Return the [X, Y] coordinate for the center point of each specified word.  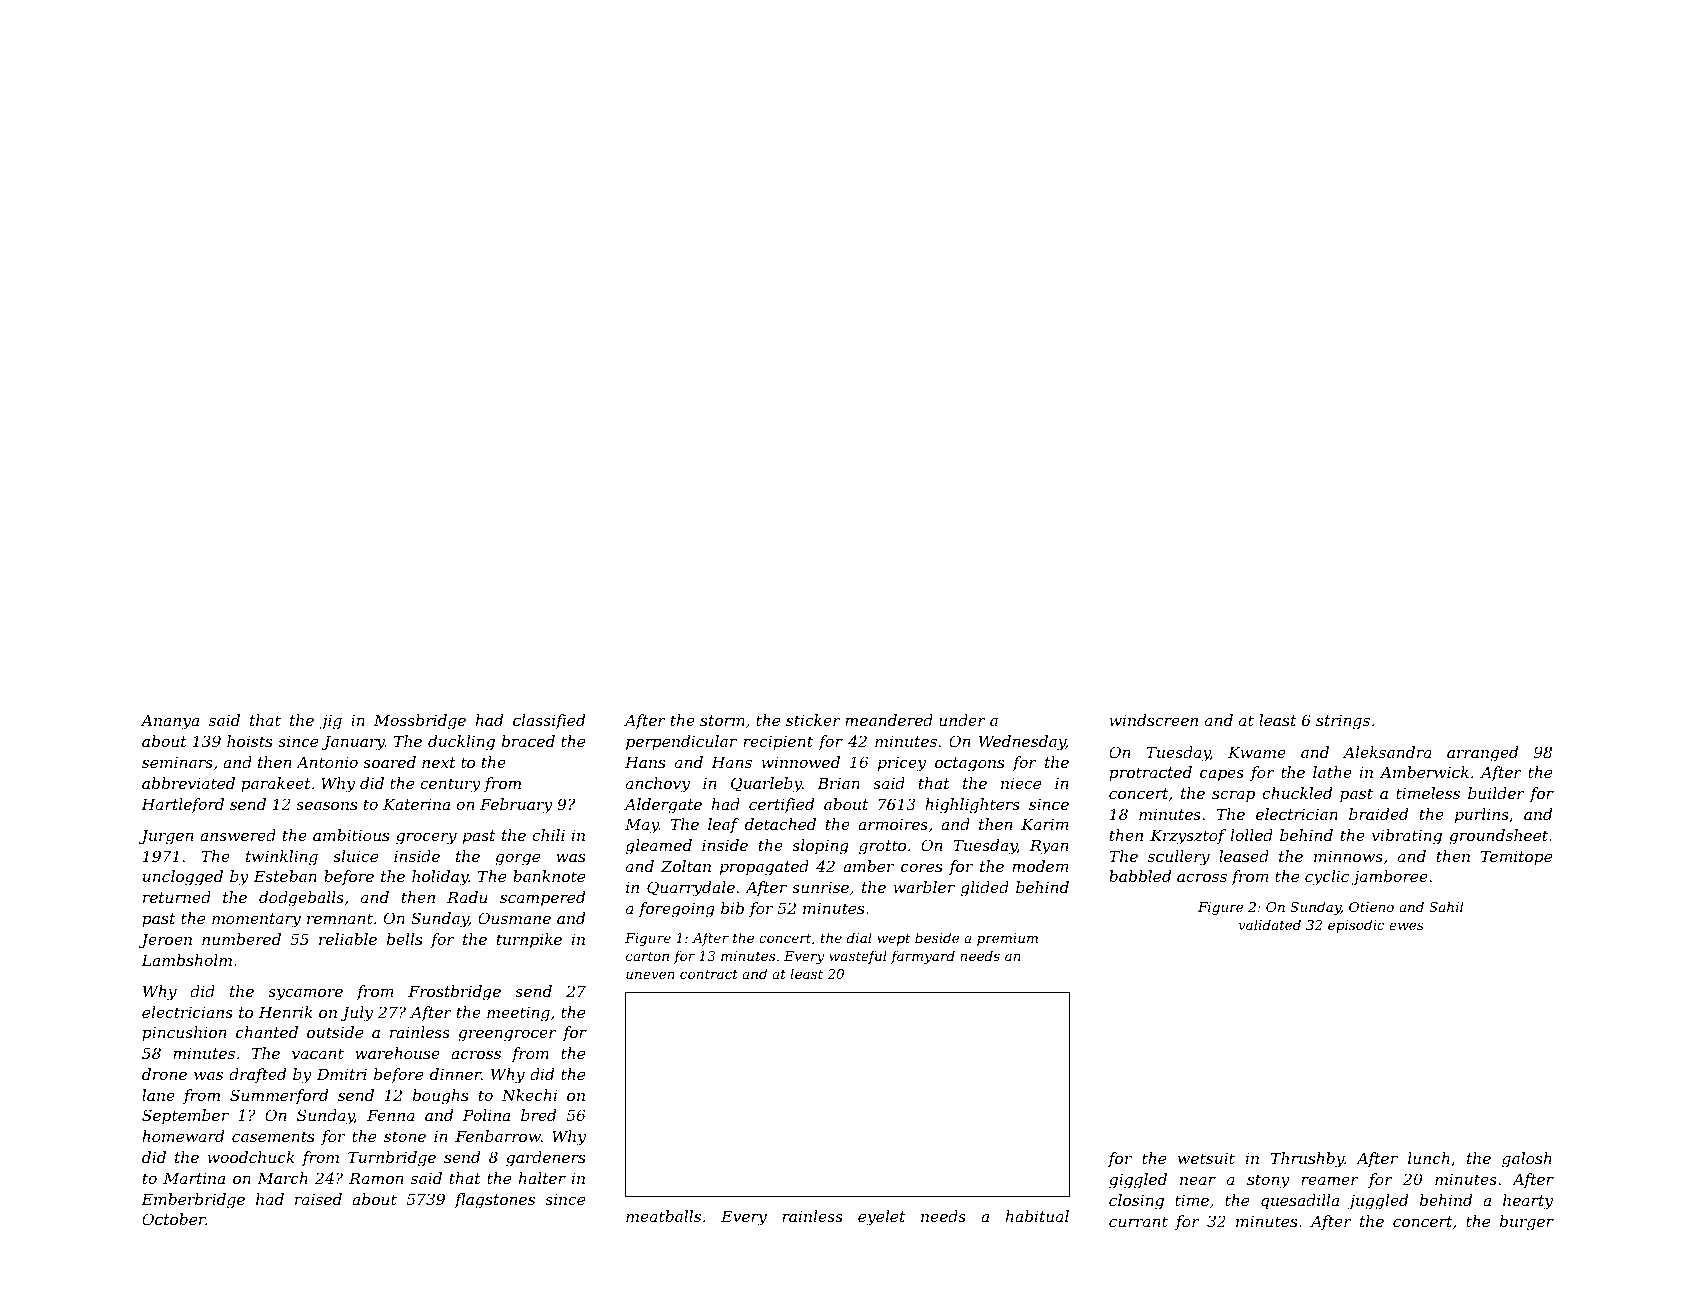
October [174, 1219]
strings [1343, 722]
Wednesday [1022, 743]
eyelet [881, 1218]
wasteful [858, 957]
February [516, 806]
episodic [1356, 926]
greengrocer [507, 1035]
